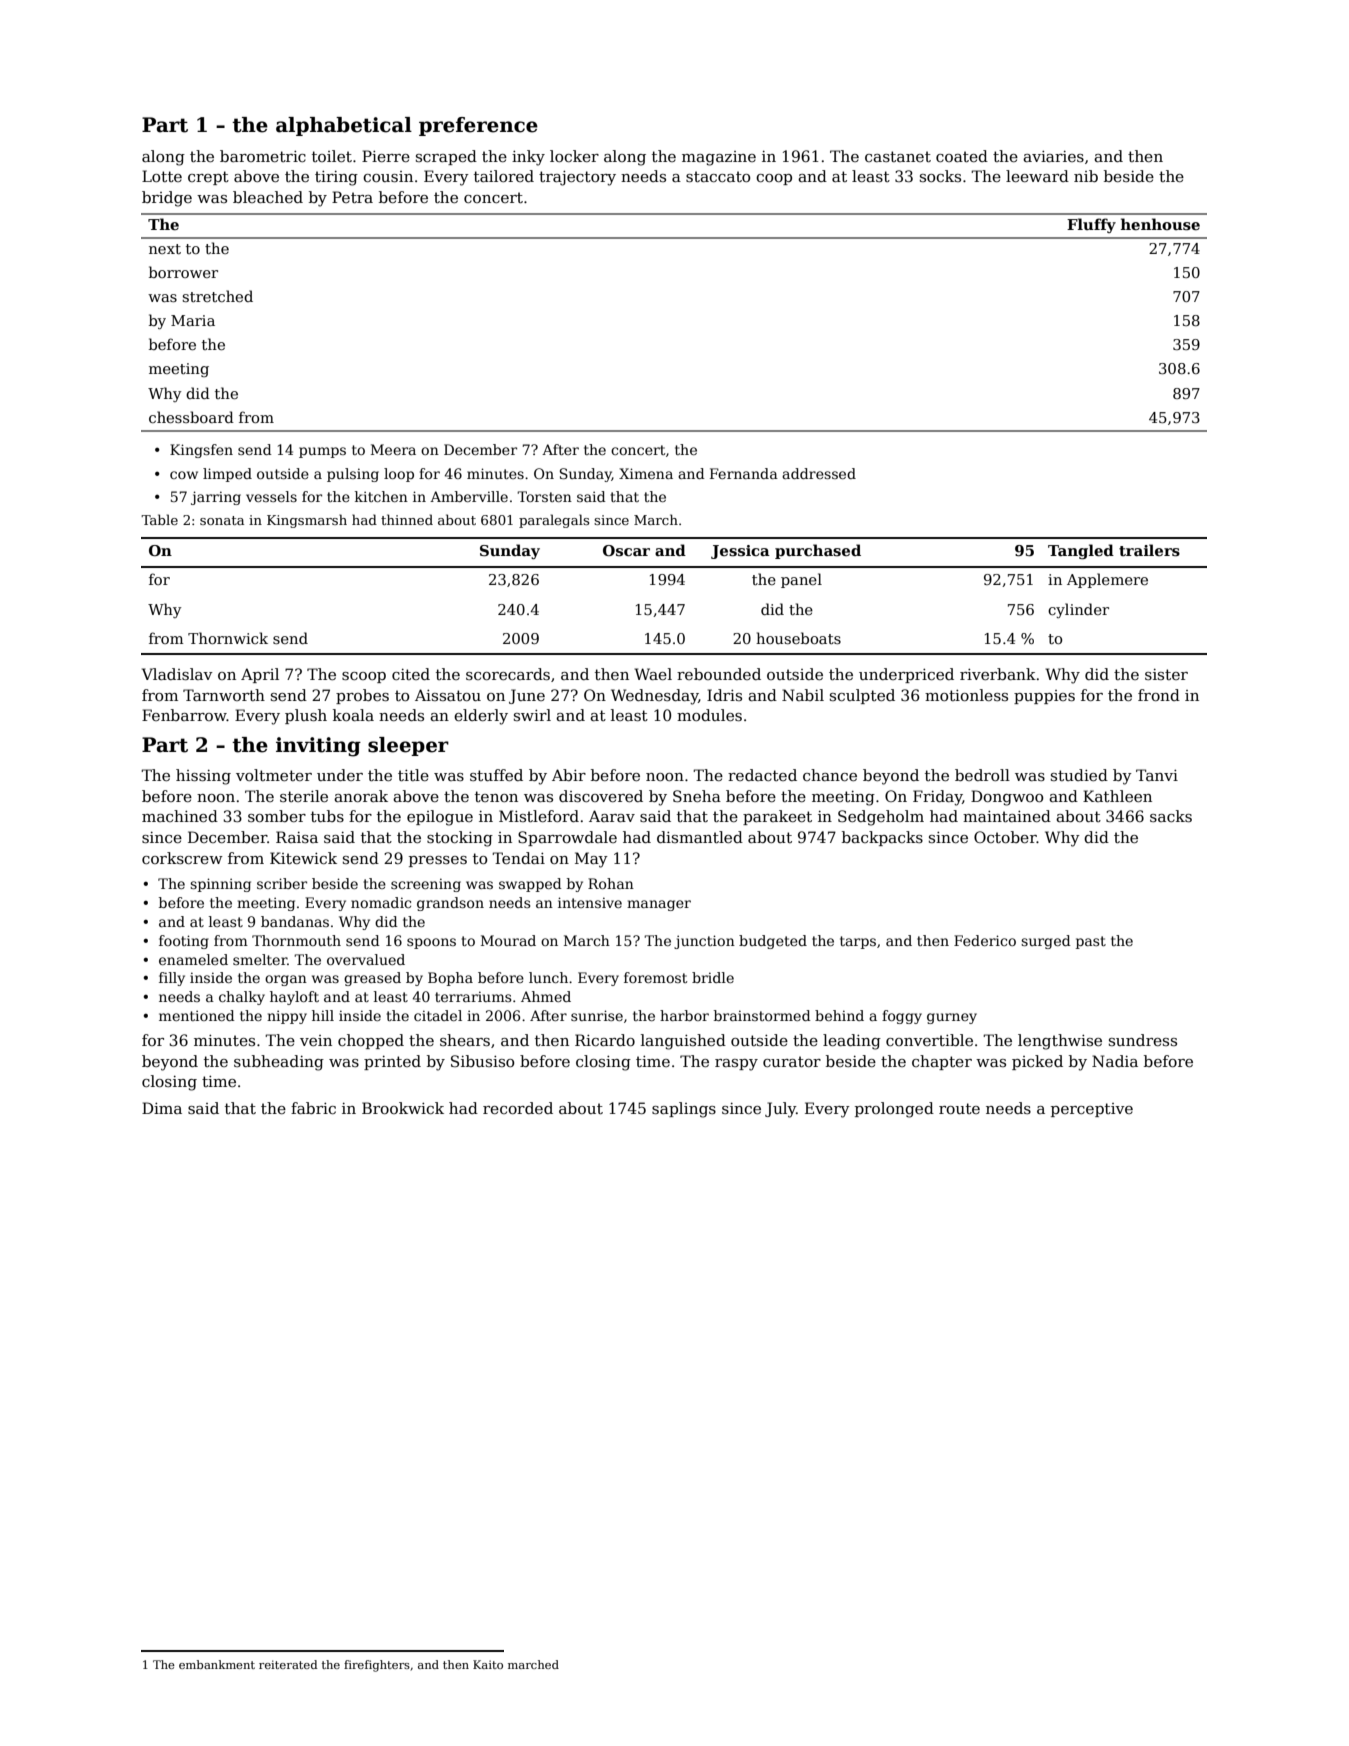 The image size is (1349, 1746). I want to click on preference, so click(478, 126).
